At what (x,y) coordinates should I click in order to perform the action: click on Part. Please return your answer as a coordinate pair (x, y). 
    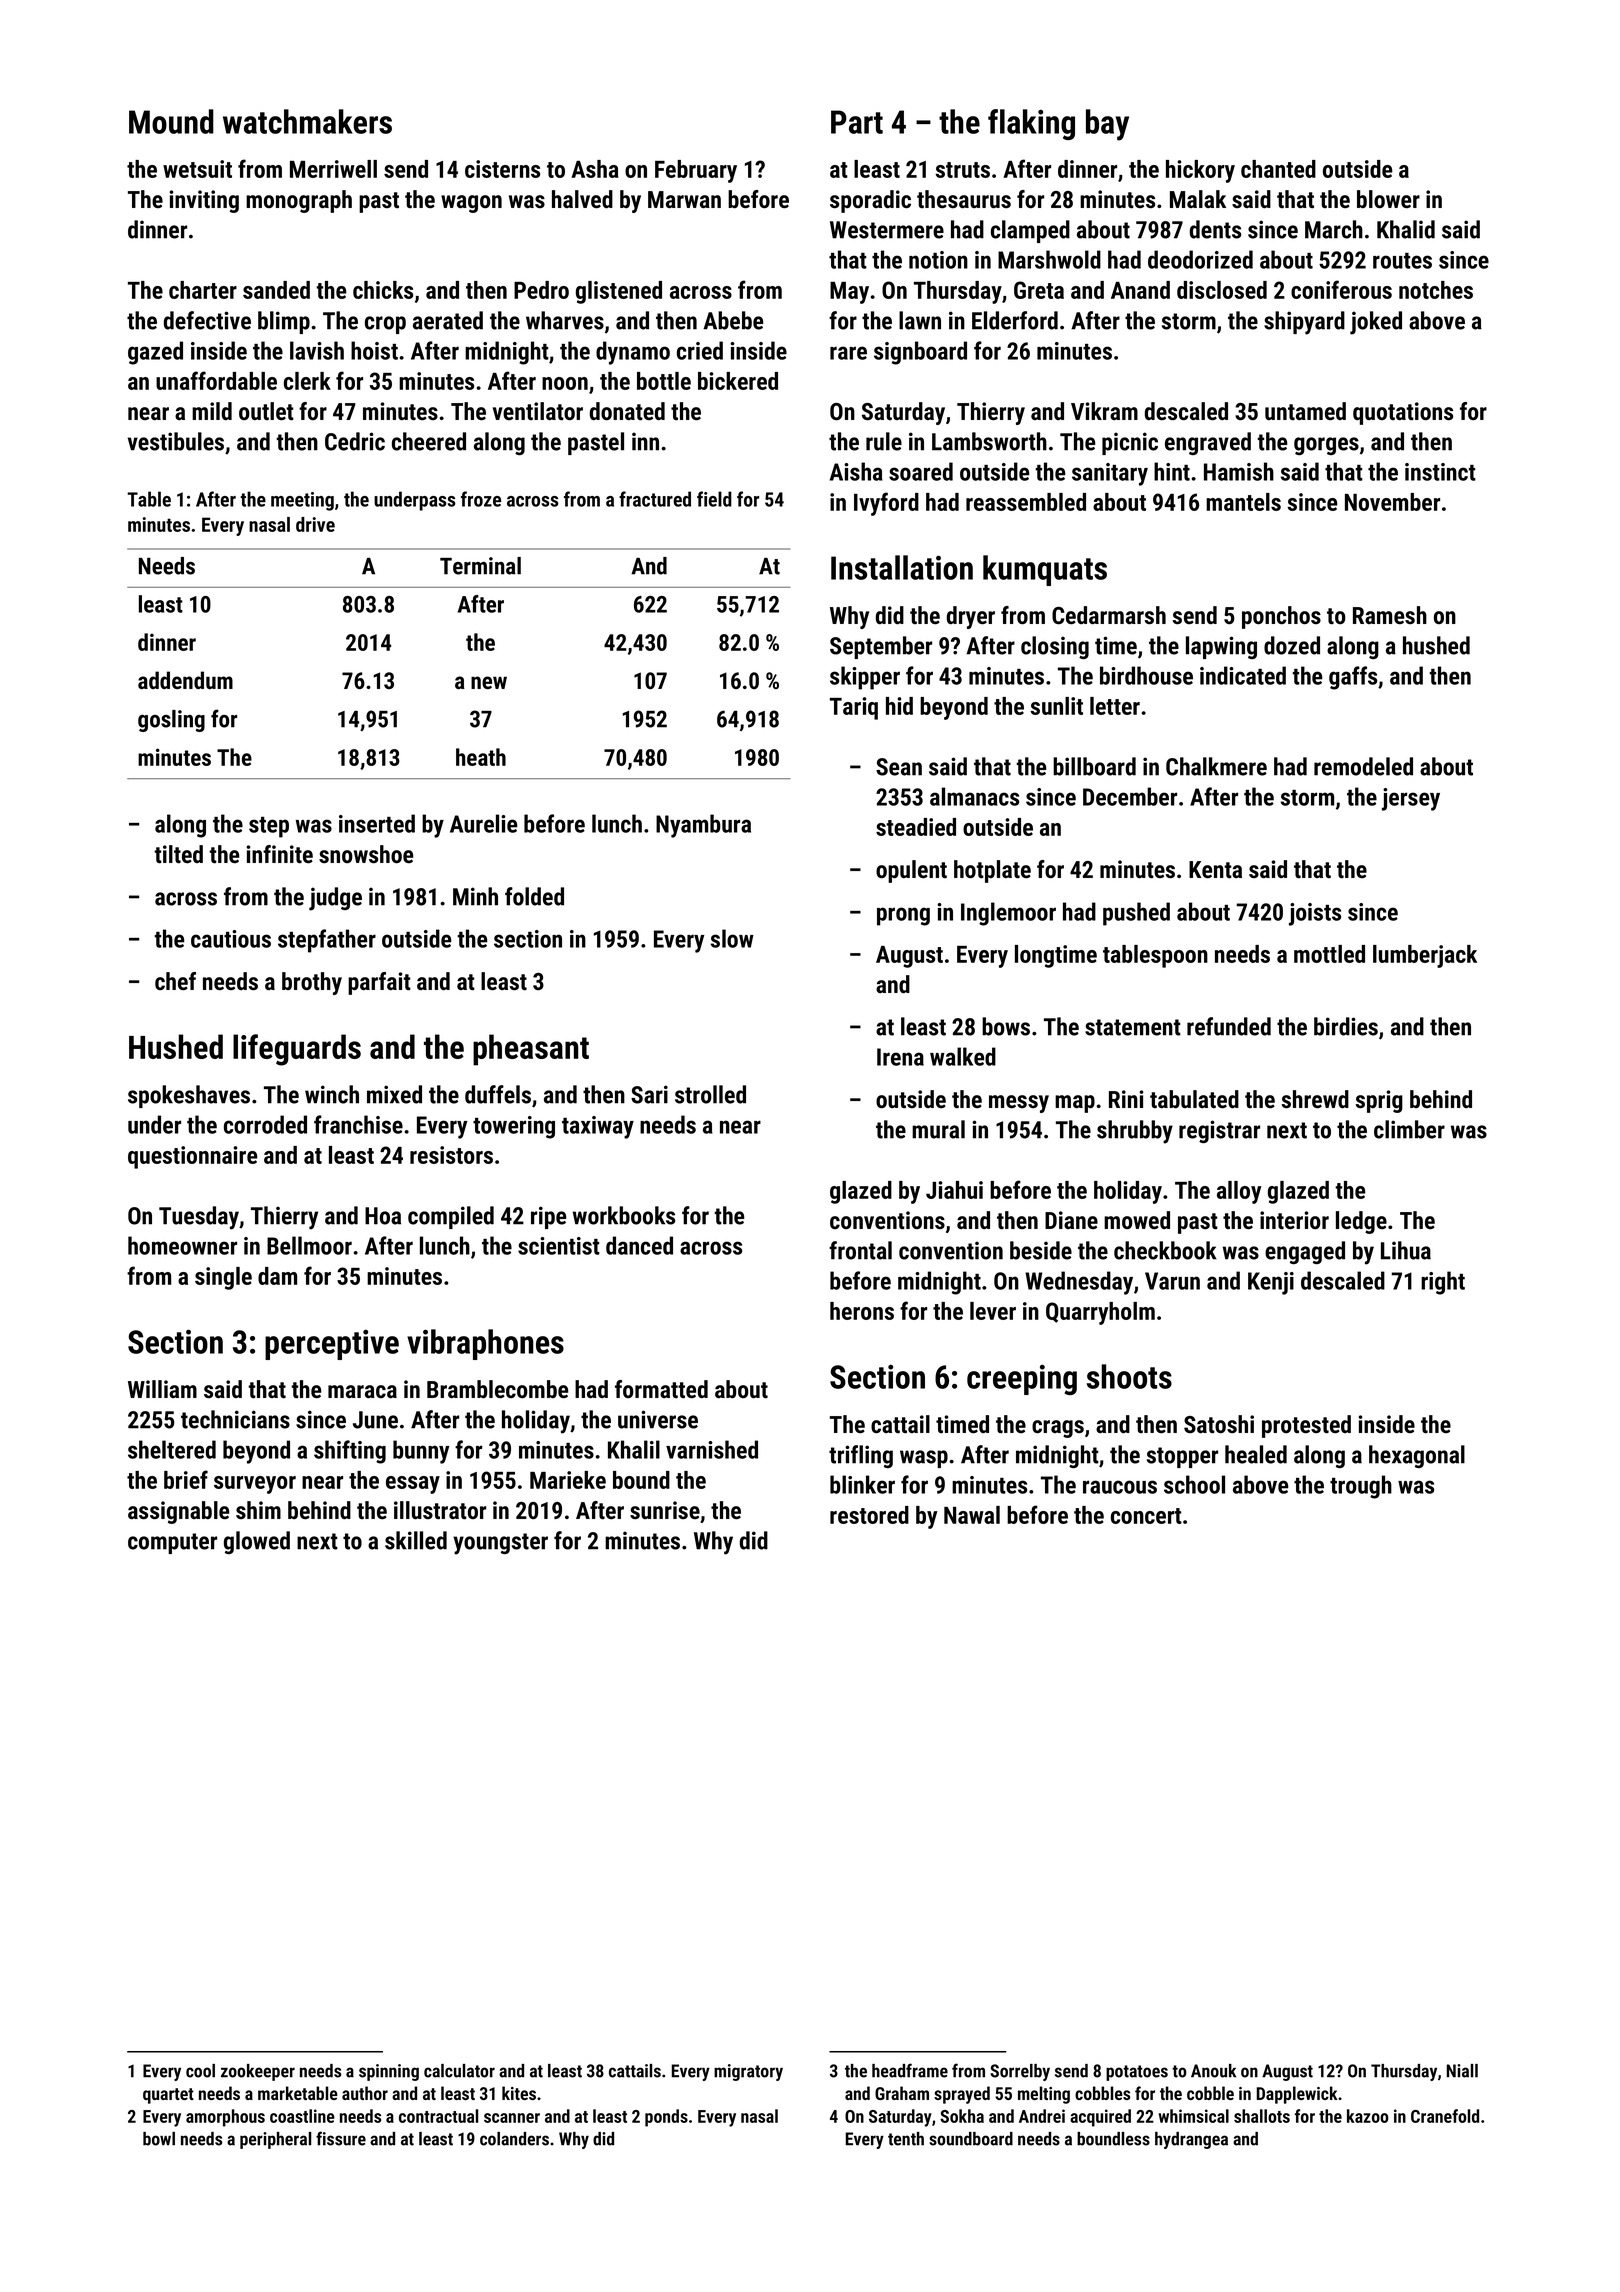
    Looking at the image, I should click on (857, 122).
